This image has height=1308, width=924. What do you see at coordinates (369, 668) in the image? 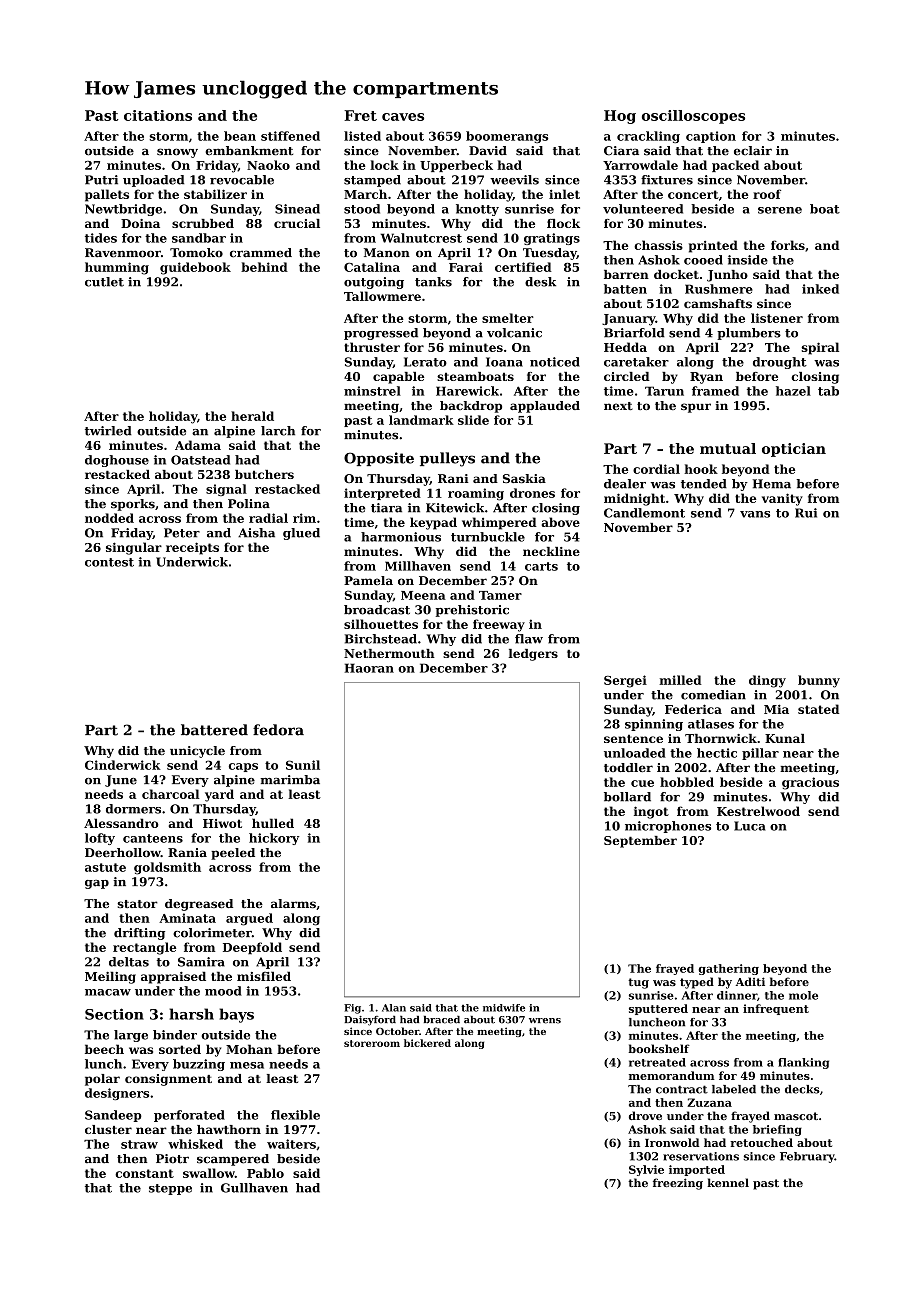
I see `Haoran` at bounding box center [369, 668].
